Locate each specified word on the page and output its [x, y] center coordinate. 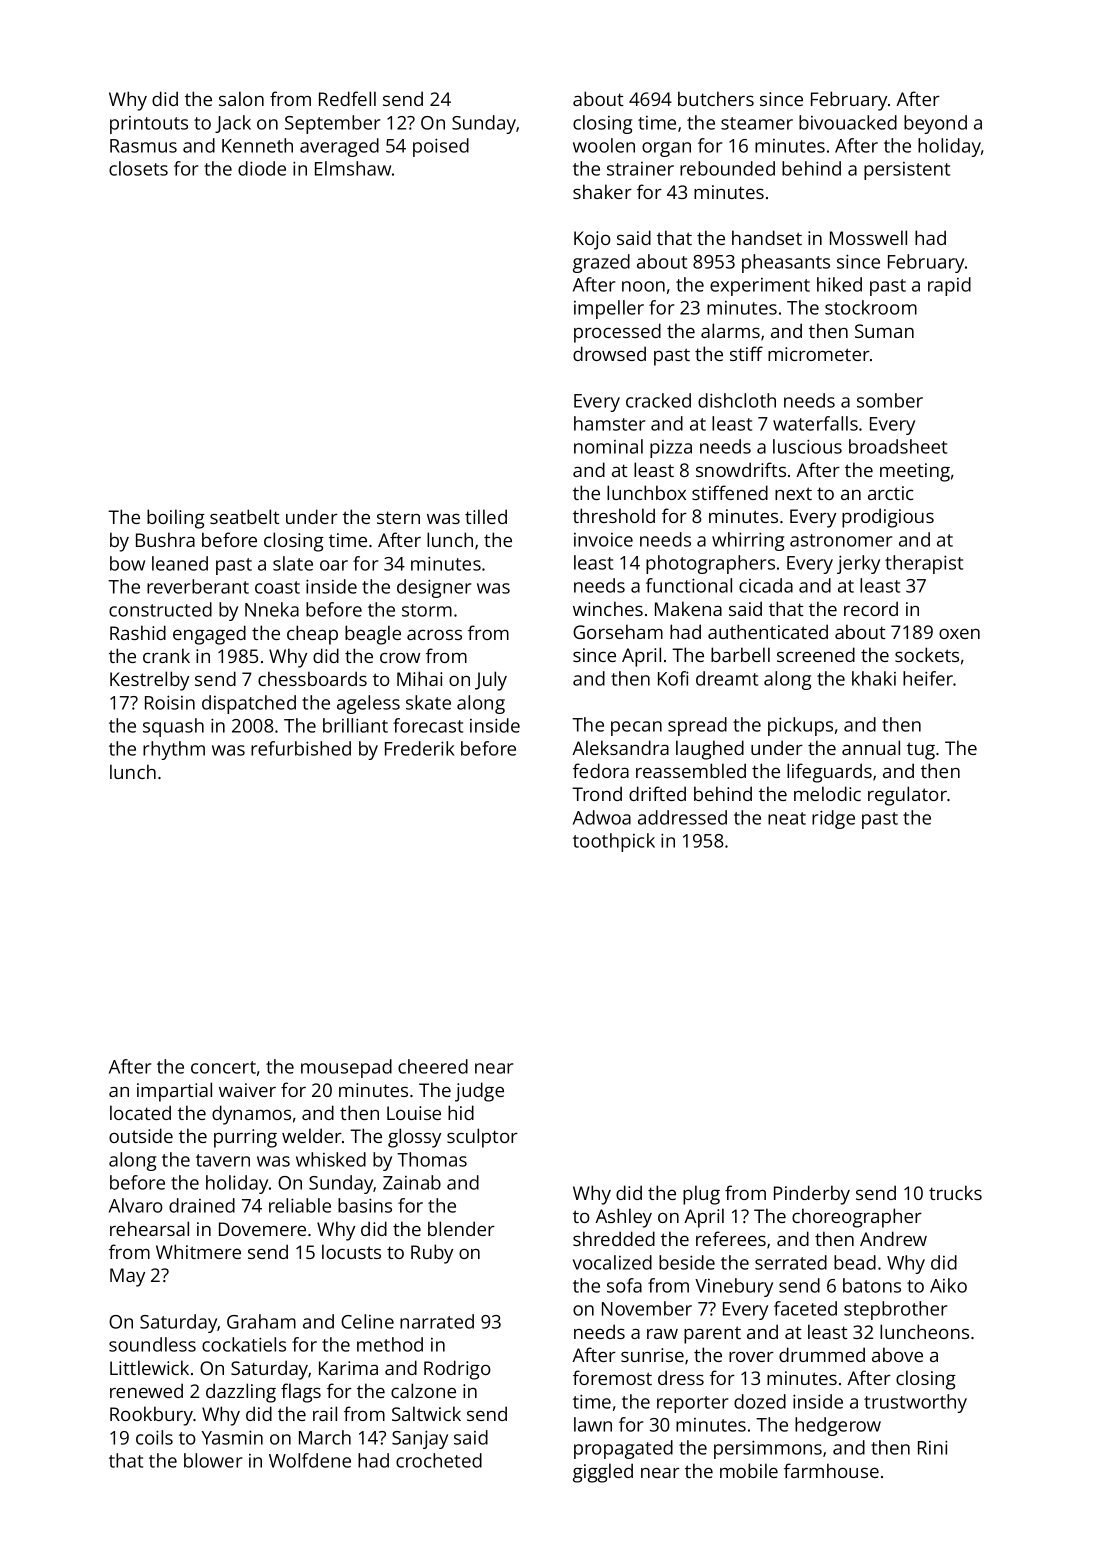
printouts [149, 125]
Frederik [420, 748]
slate [293, 563]
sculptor [482, 1138]
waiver [247, 1090]
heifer [928, 678]
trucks [955, 1192]
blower [213, 1460]
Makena [688, 608]
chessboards [312, 678]
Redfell [347, 98]
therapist [924, 564]
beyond [935, 124]
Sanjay [420, 1439]
